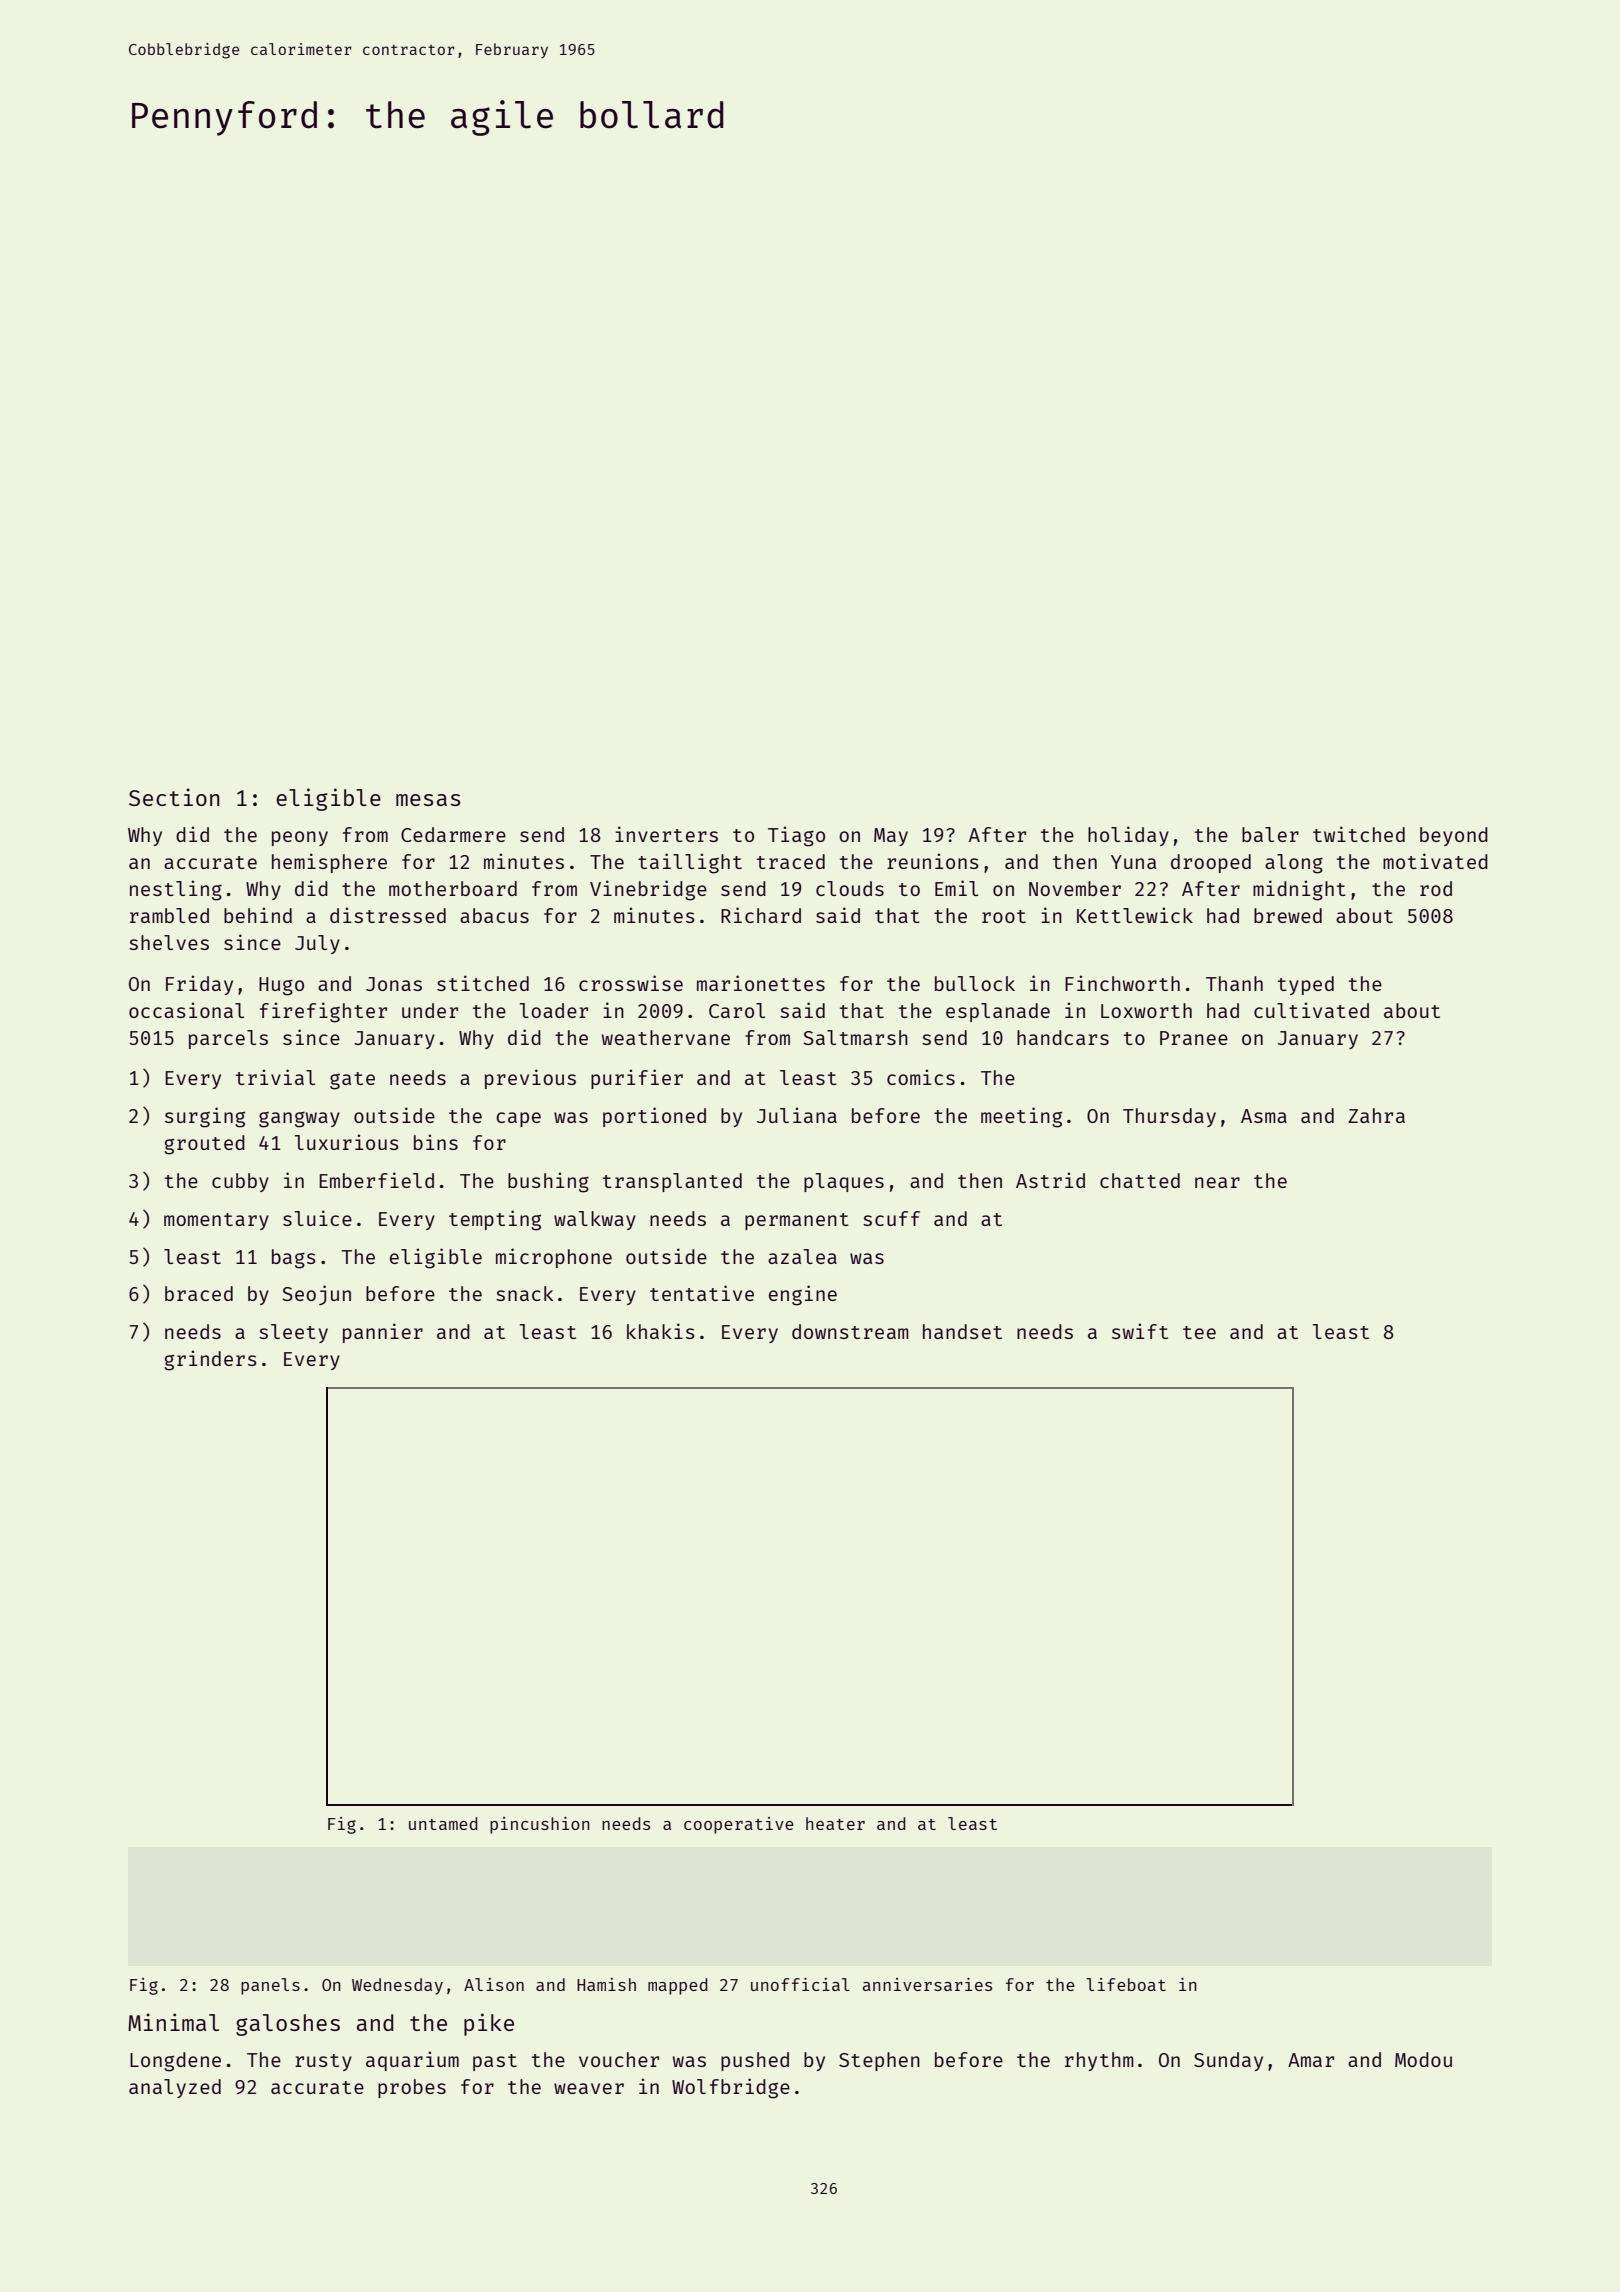 The width and height of the document is (1620, 2292). Describe the element at coordinates (797, 1115) in the document. I see `Juliana` at that location.
